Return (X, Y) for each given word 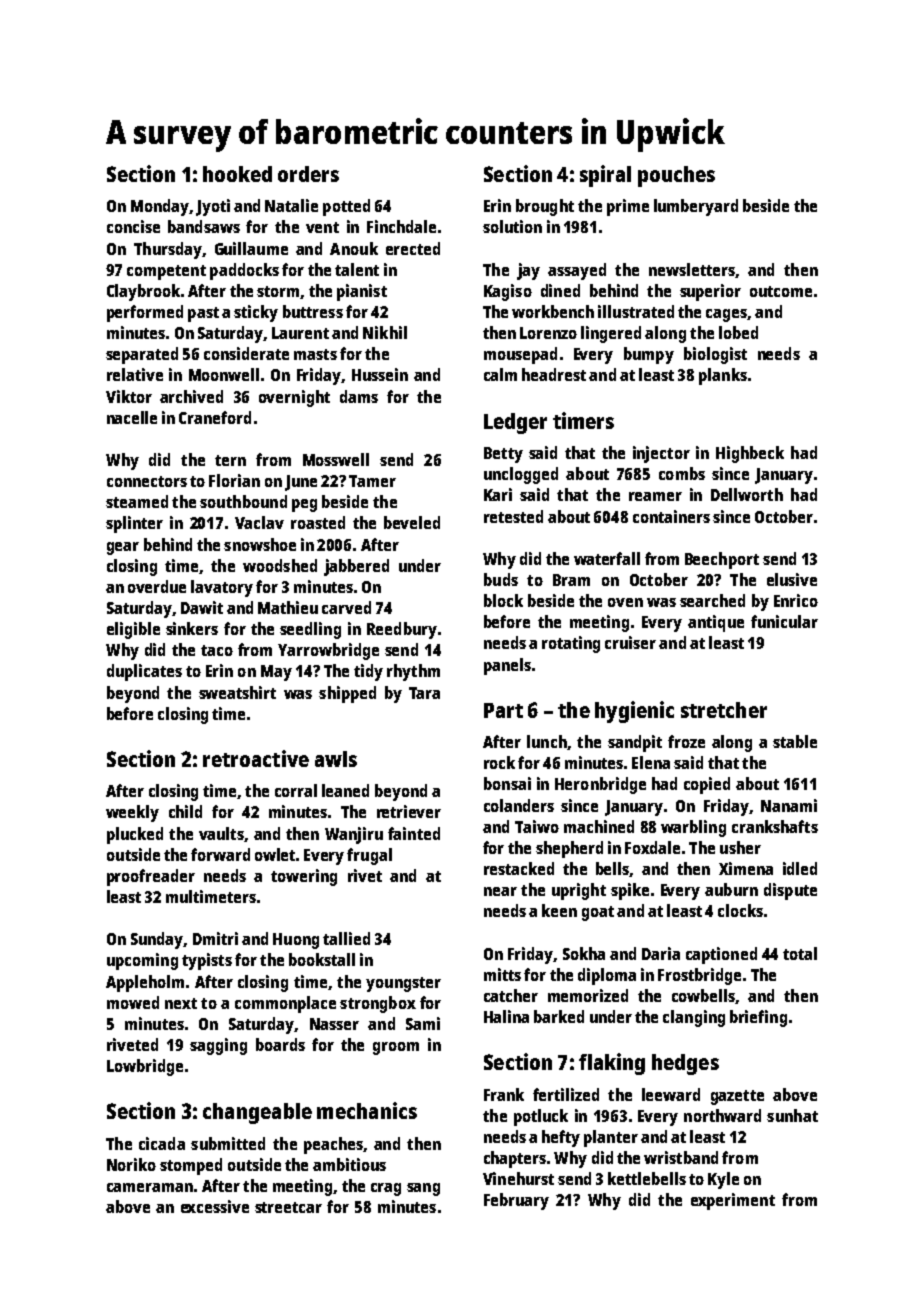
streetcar (288, 1207)
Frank (504, 1094)
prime (628, 207)
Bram (571, 580)
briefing (758, 1018)
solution (512, 226)
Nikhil (385, 332)
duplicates (144, 672)
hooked (237, 174)
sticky (256, 313)
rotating (571, 644)
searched (712, 600)
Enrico (796, 600)
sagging (218, 1046)
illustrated (636, 311)
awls (336, 759)
